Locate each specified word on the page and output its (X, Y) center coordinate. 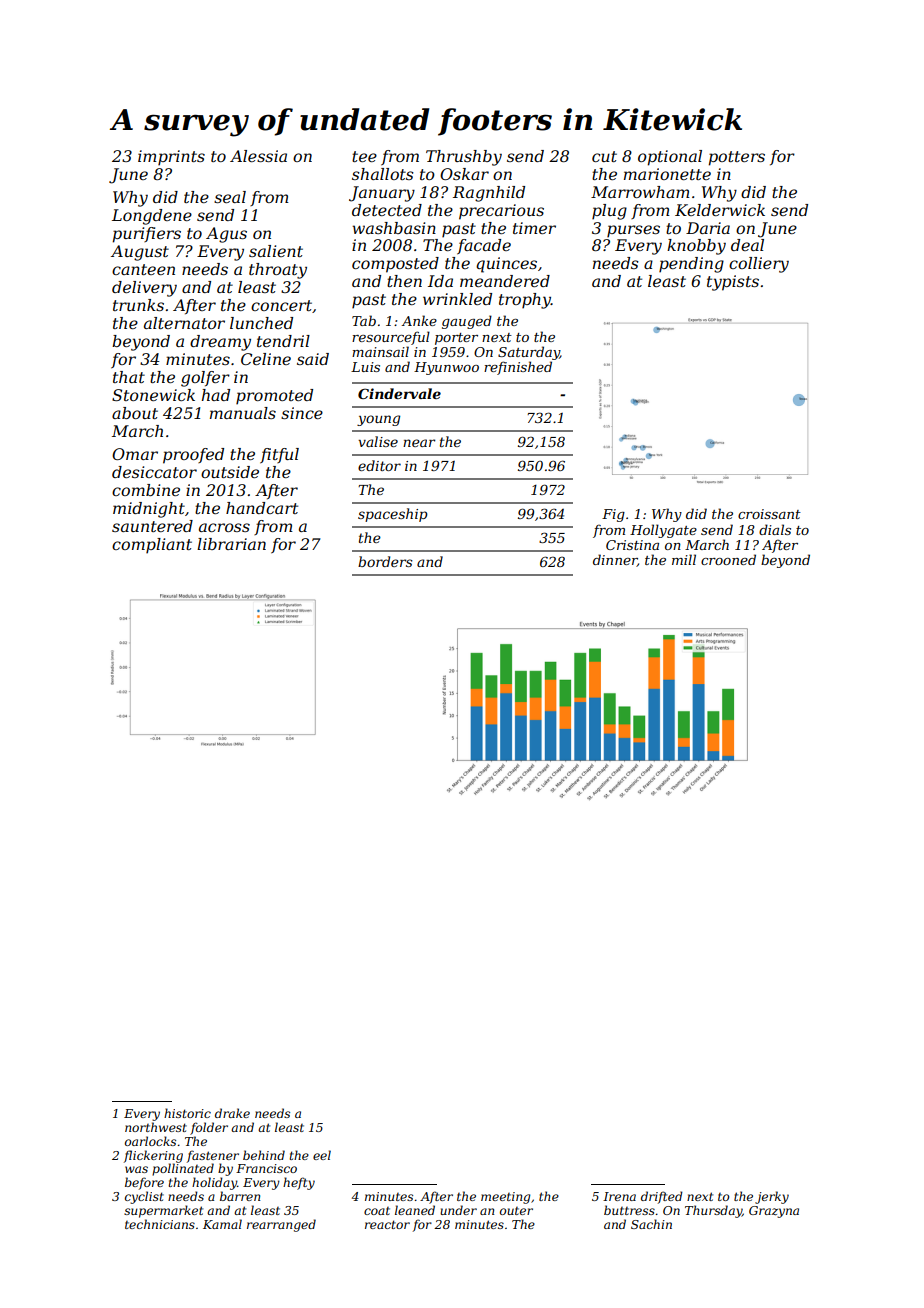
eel (322, 1155)
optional (670, 158)
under (458, 1210)
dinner (615, 560)
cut (604, 156)
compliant (152, 546)
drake (232, 1113)
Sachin (651, 1224)
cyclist (144, 1197)
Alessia (258, 156)
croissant (769, 514)
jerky (772, 1197)
